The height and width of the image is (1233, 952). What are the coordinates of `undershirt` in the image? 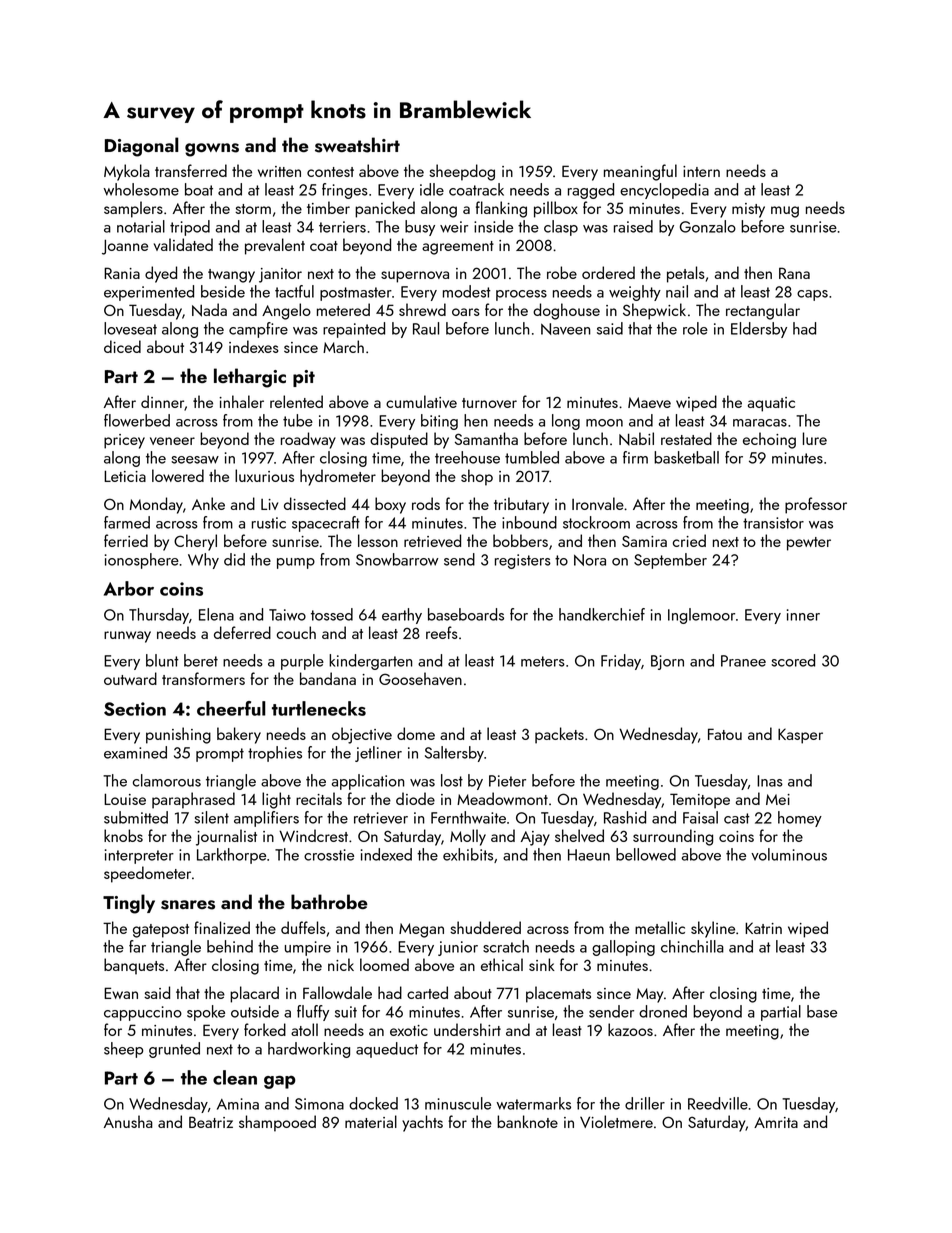 It's located at (467, 1029).
